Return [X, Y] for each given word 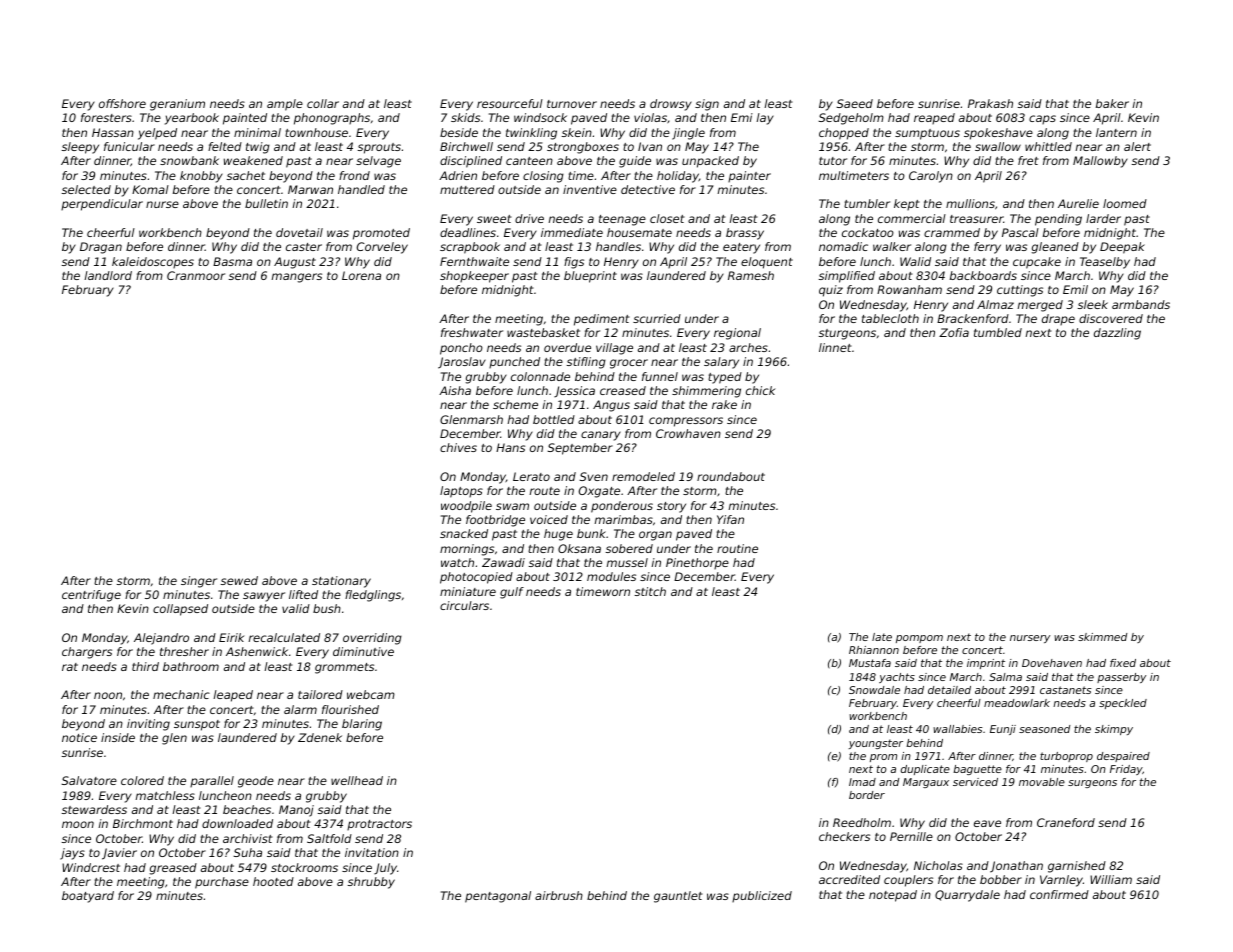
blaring [362, 725]
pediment [602, 320]
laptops [461, 492]
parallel [212, 781]
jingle [688, 134]
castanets [1065, 690]
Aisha [455, 390]
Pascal [1020, 232]
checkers [844, 836]
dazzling [1117, 334]
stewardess [94, 809]
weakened [253, 160]
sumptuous [927, 134]
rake [724, 404]
